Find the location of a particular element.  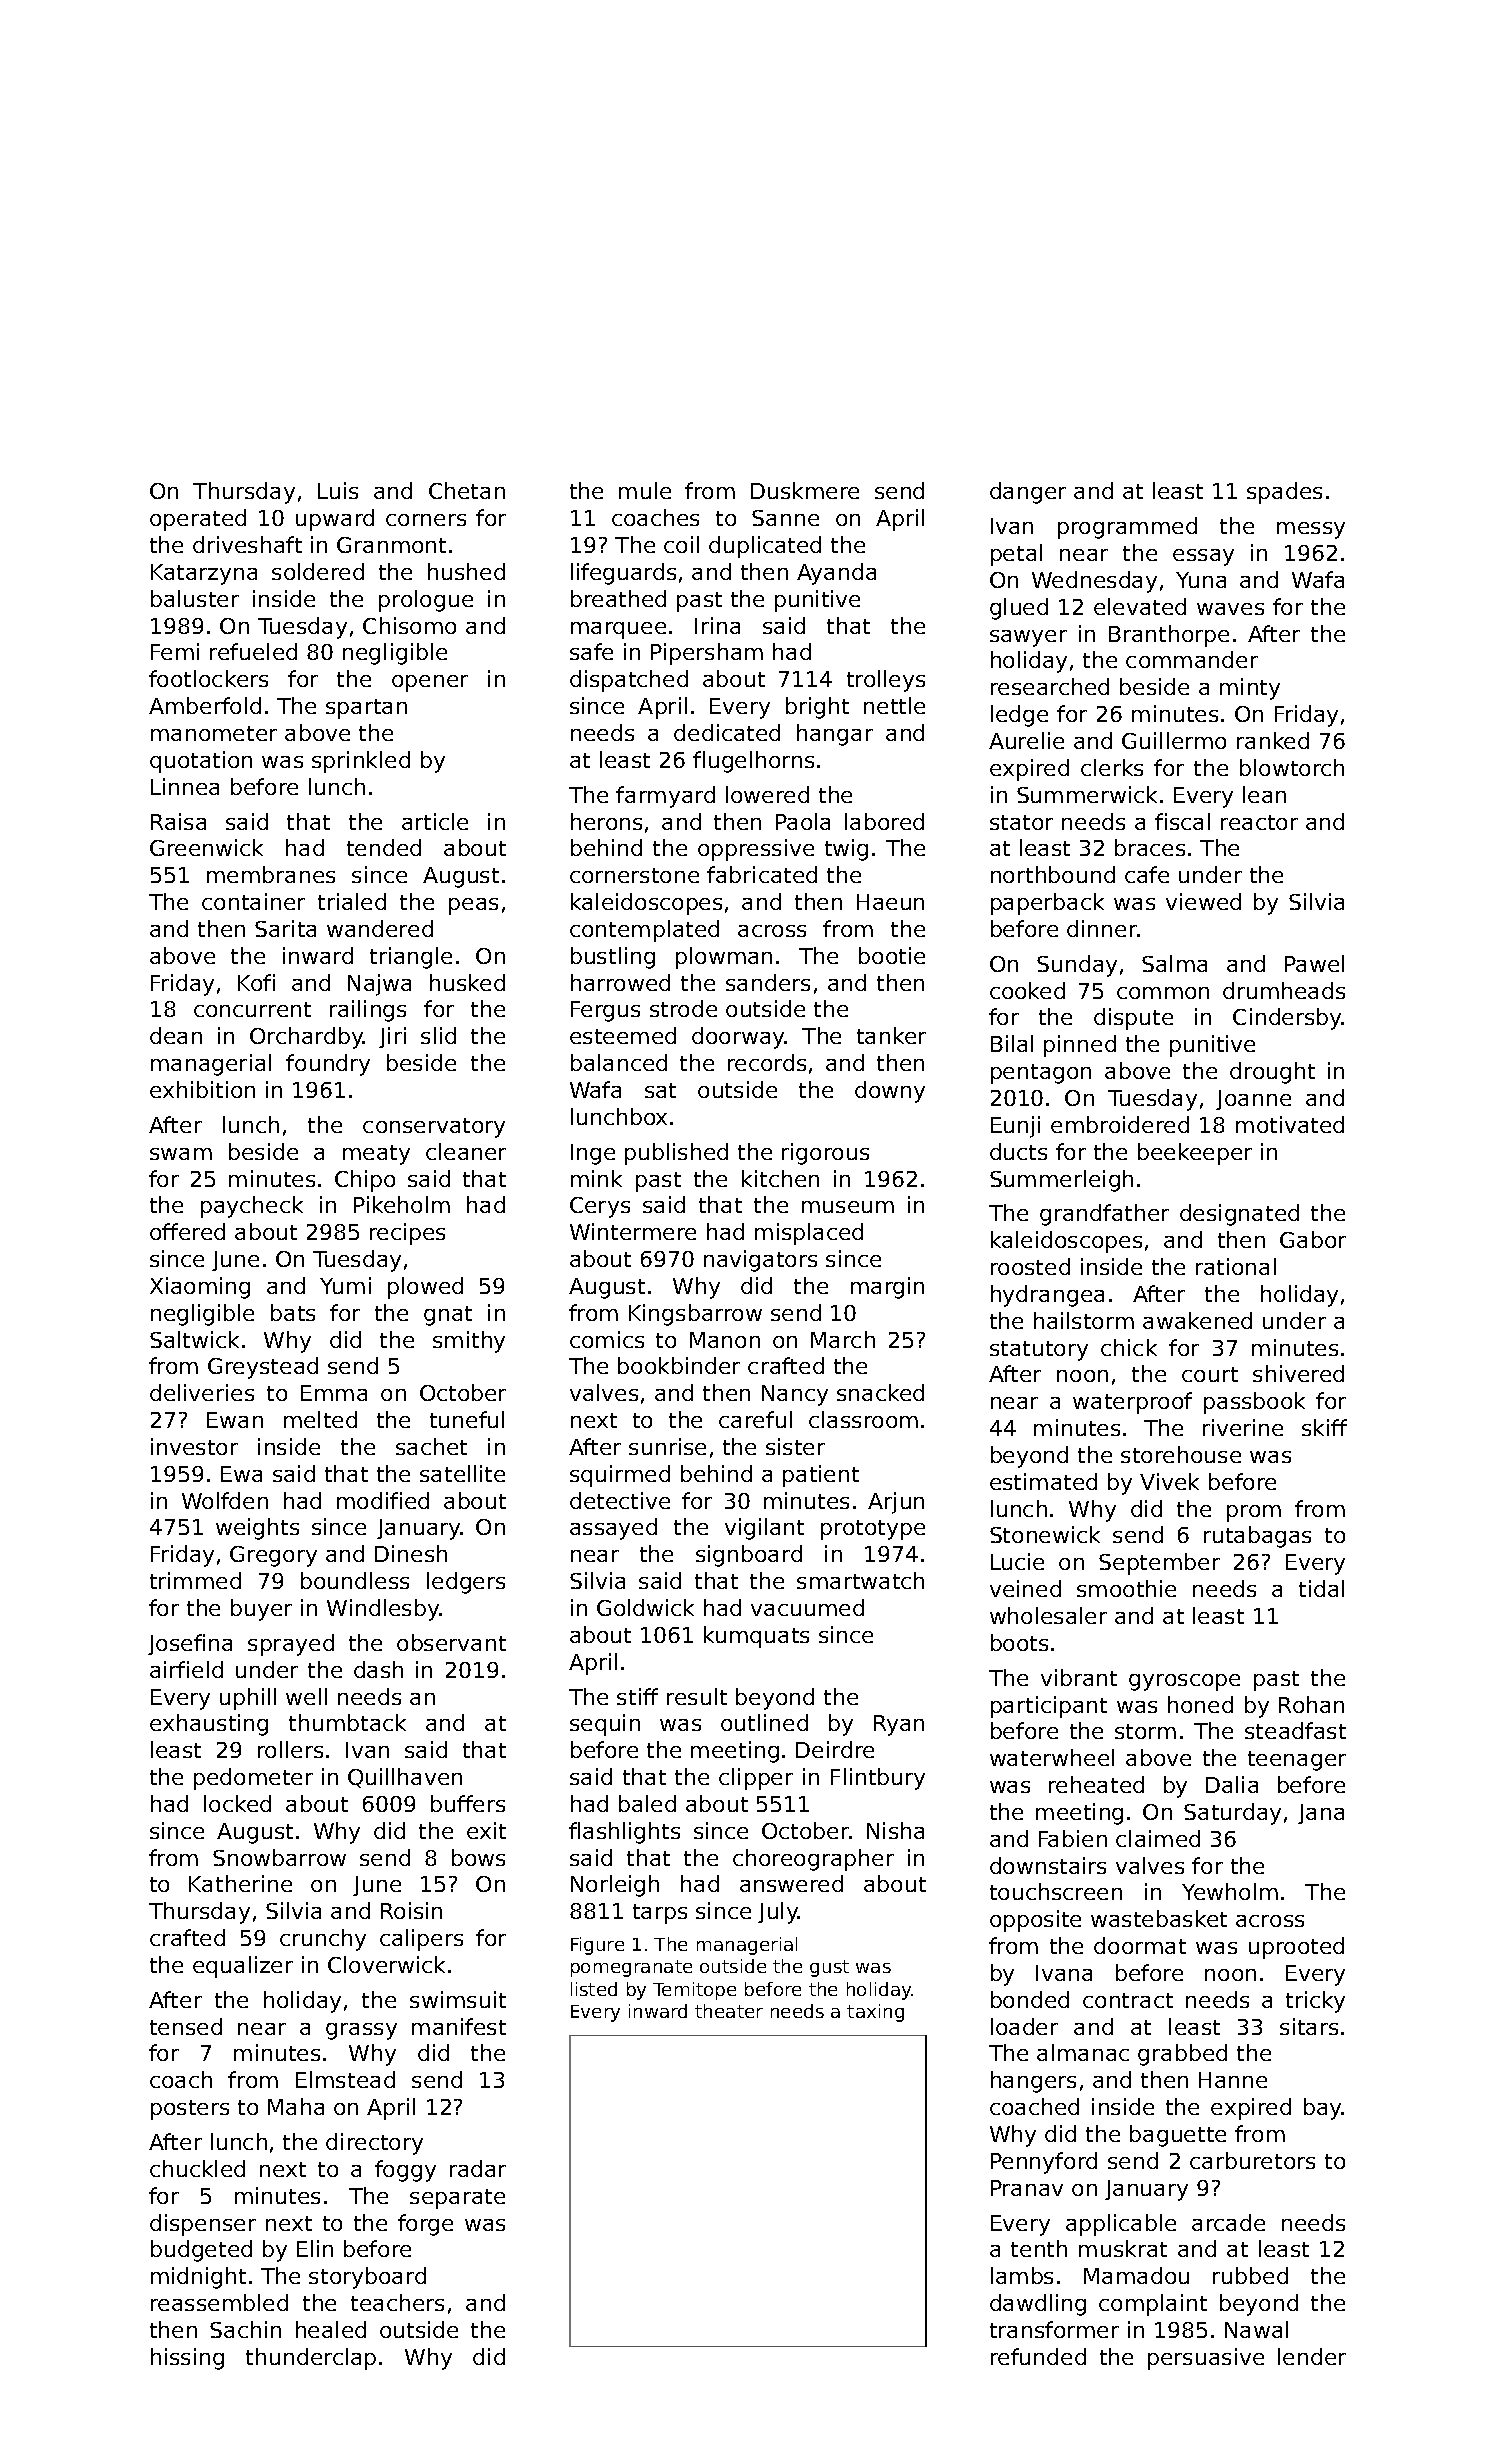

Bilal is located at coordinates (1012, 1043).
